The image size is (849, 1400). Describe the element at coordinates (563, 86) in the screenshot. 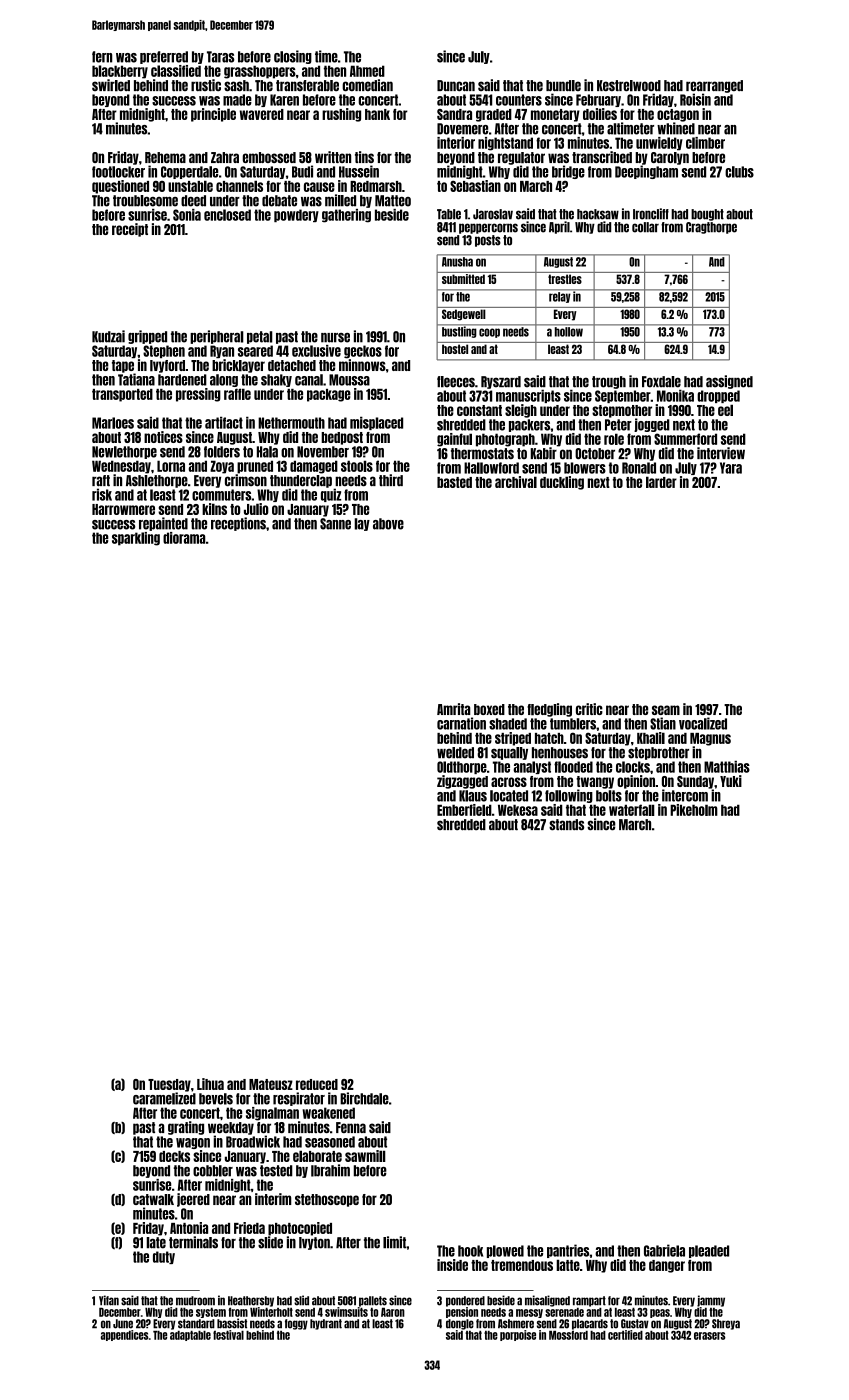

I see `bundle` at that location.
